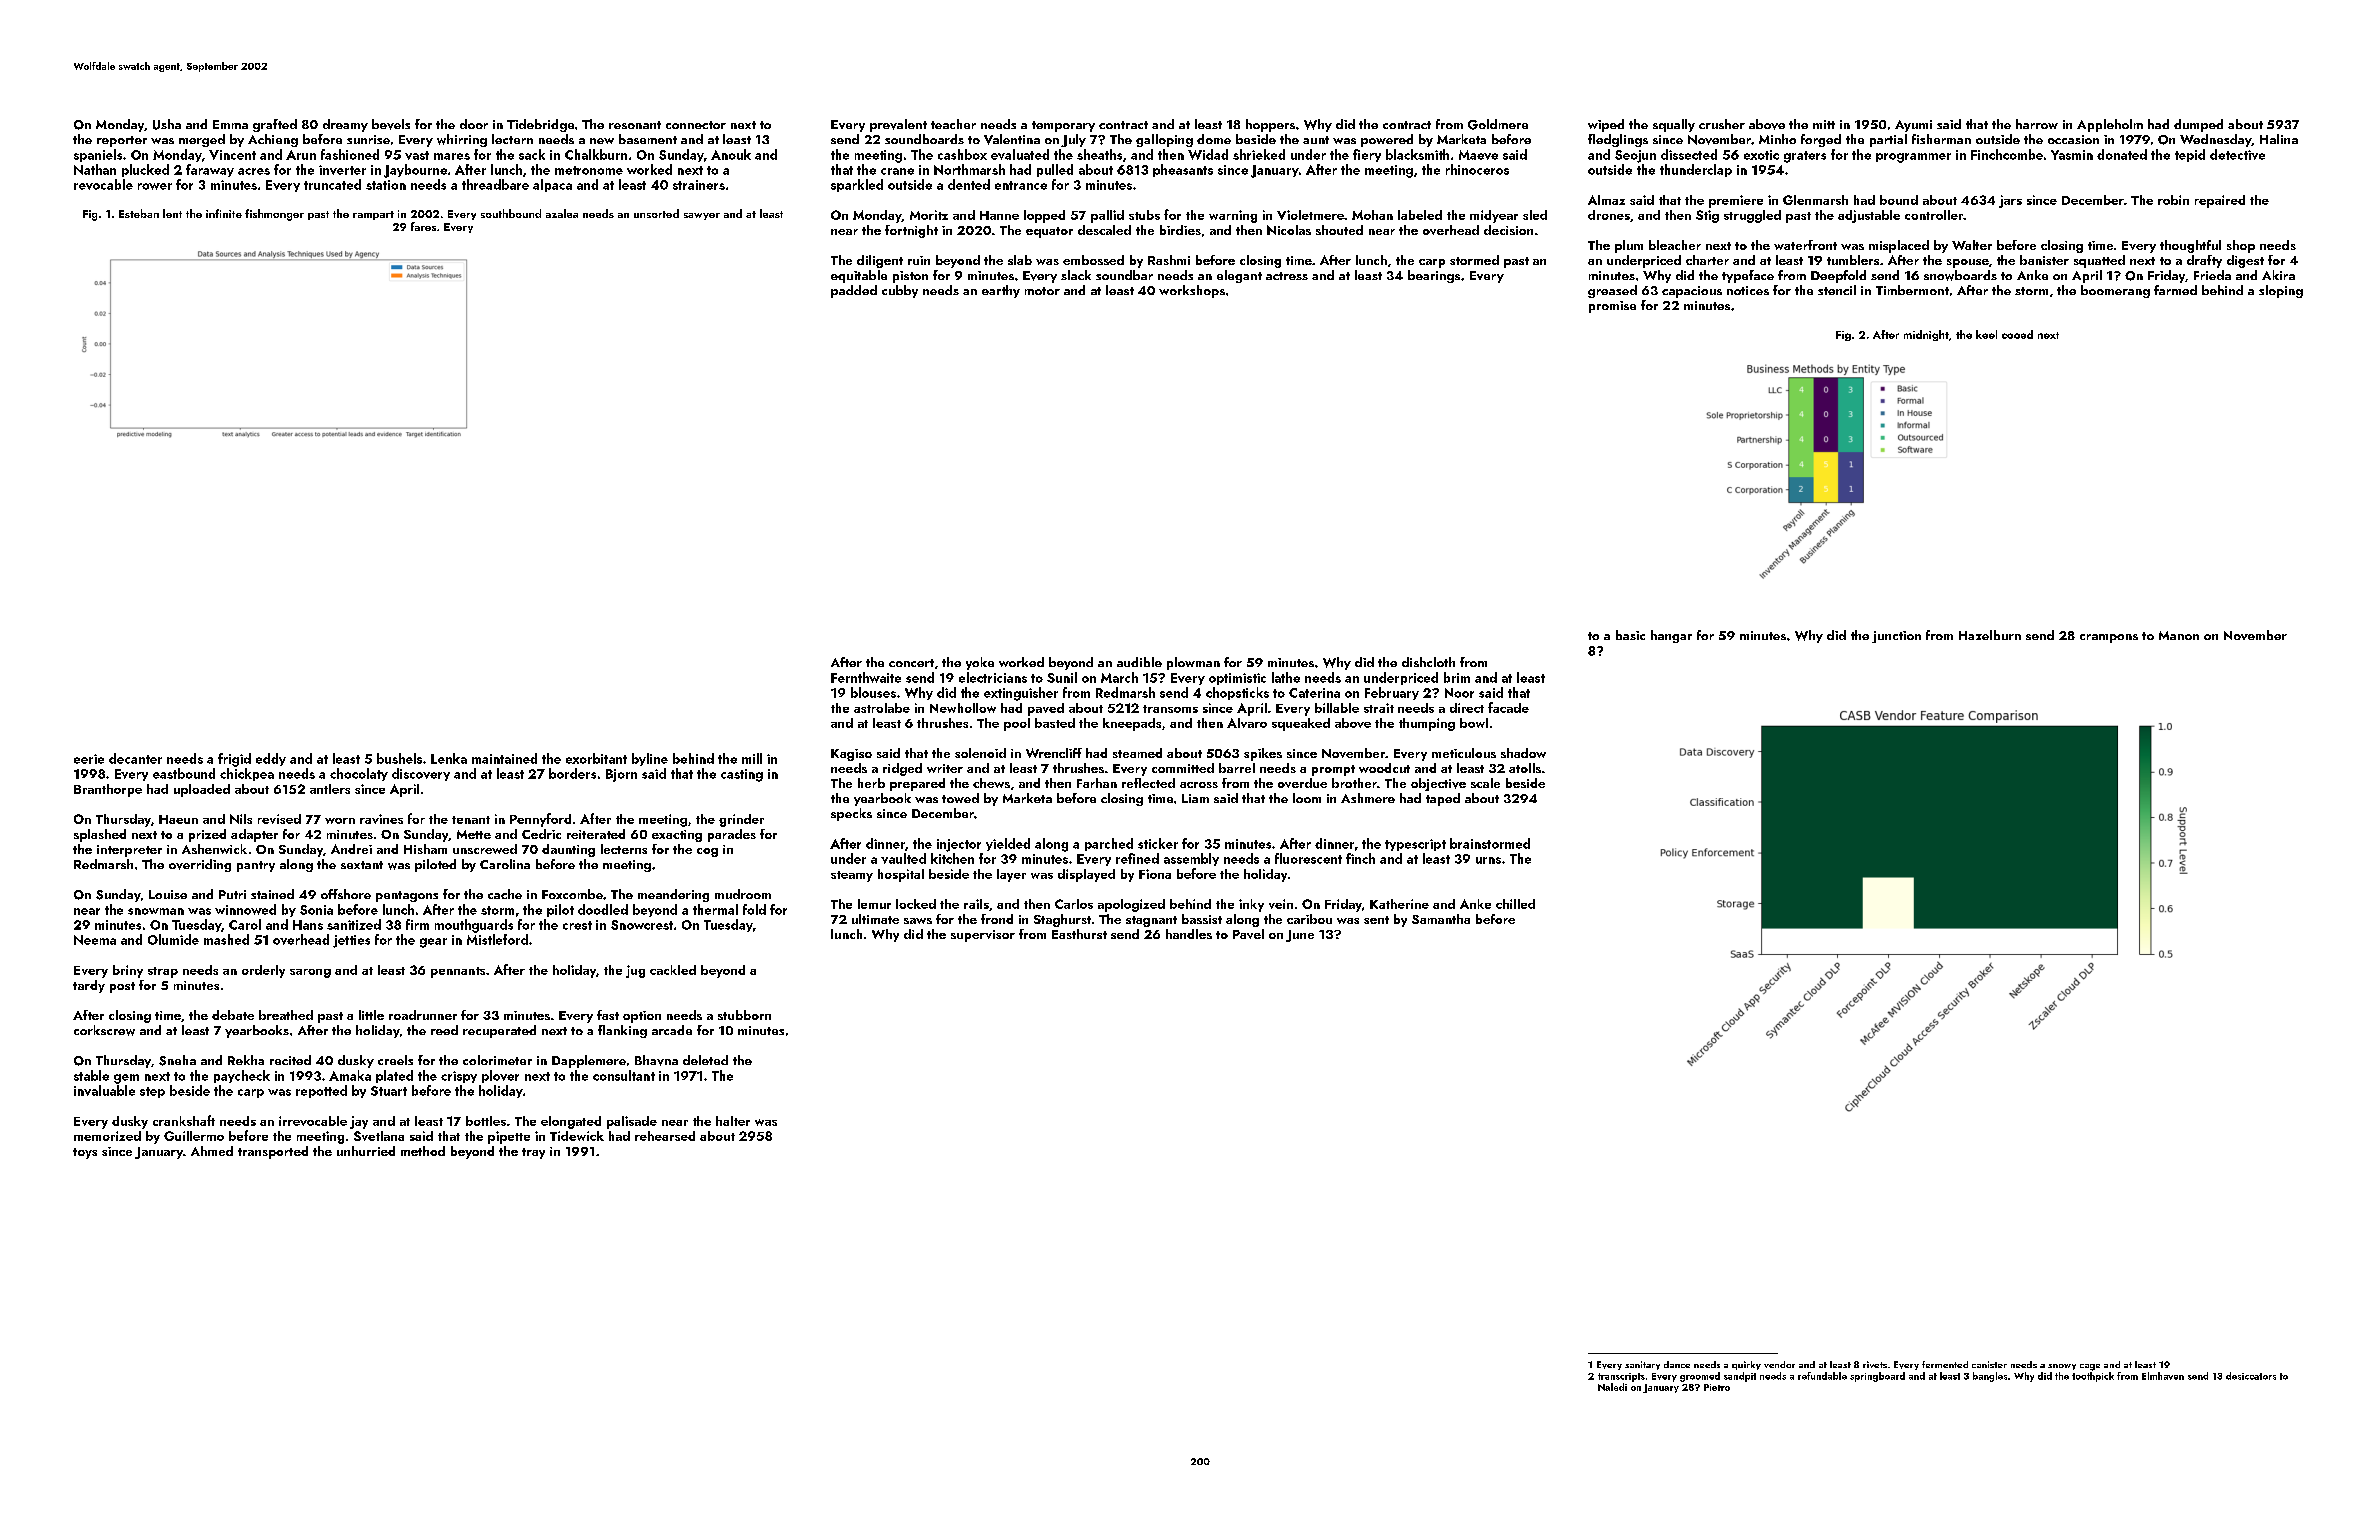  What do you see at coordinates (533, 1153) in the screenshot?
I see `tray` at bounding box center [533, 1153].
